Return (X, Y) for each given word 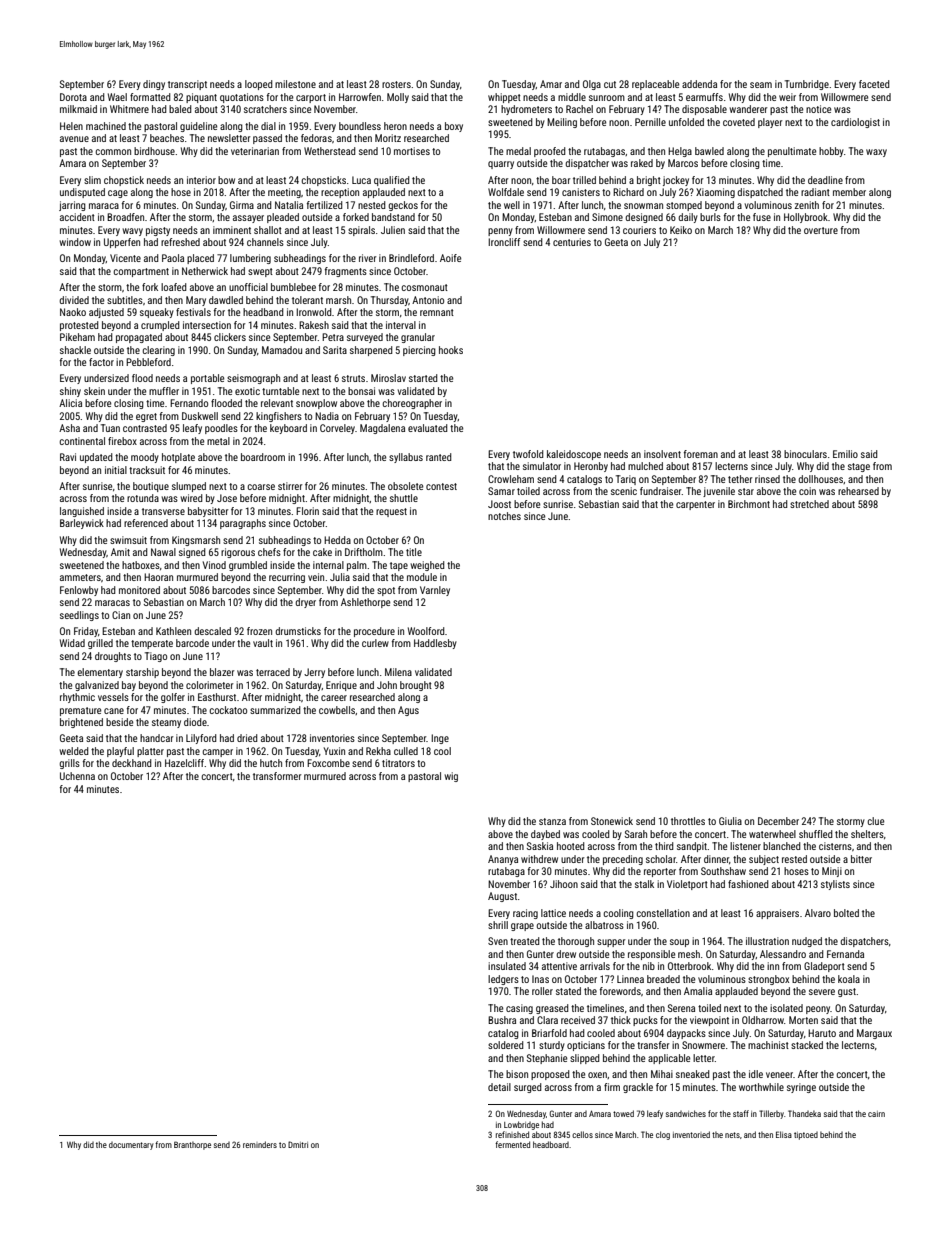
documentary (131, 1146)
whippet (504, 98)
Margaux (874, 1034)
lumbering (250, 259)
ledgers (503, 980)
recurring (287, 578)
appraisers (777, 914)
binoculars (805, 454)
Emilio (845, 454)
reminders (260, 1144)
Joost (499, 504)
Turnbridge (807, 85)
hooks (451, 350)
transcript (187, 85)
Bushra (502, 1020)
